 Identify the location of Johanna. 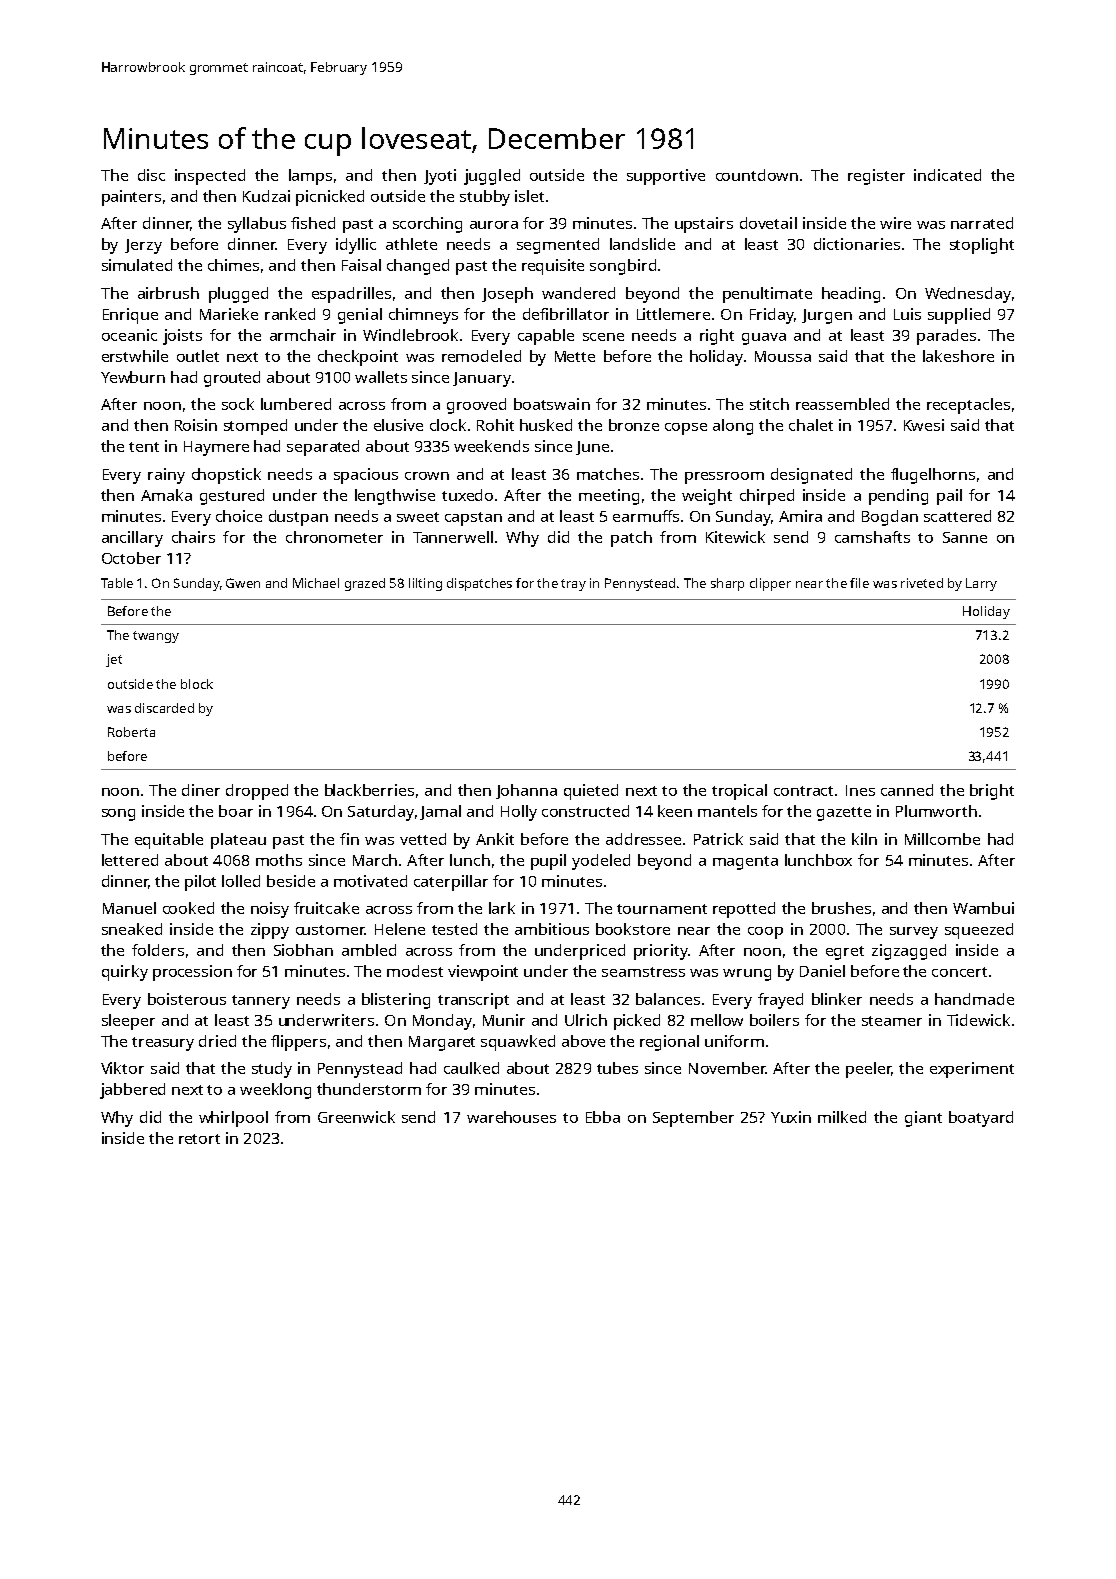
(526, 791).
